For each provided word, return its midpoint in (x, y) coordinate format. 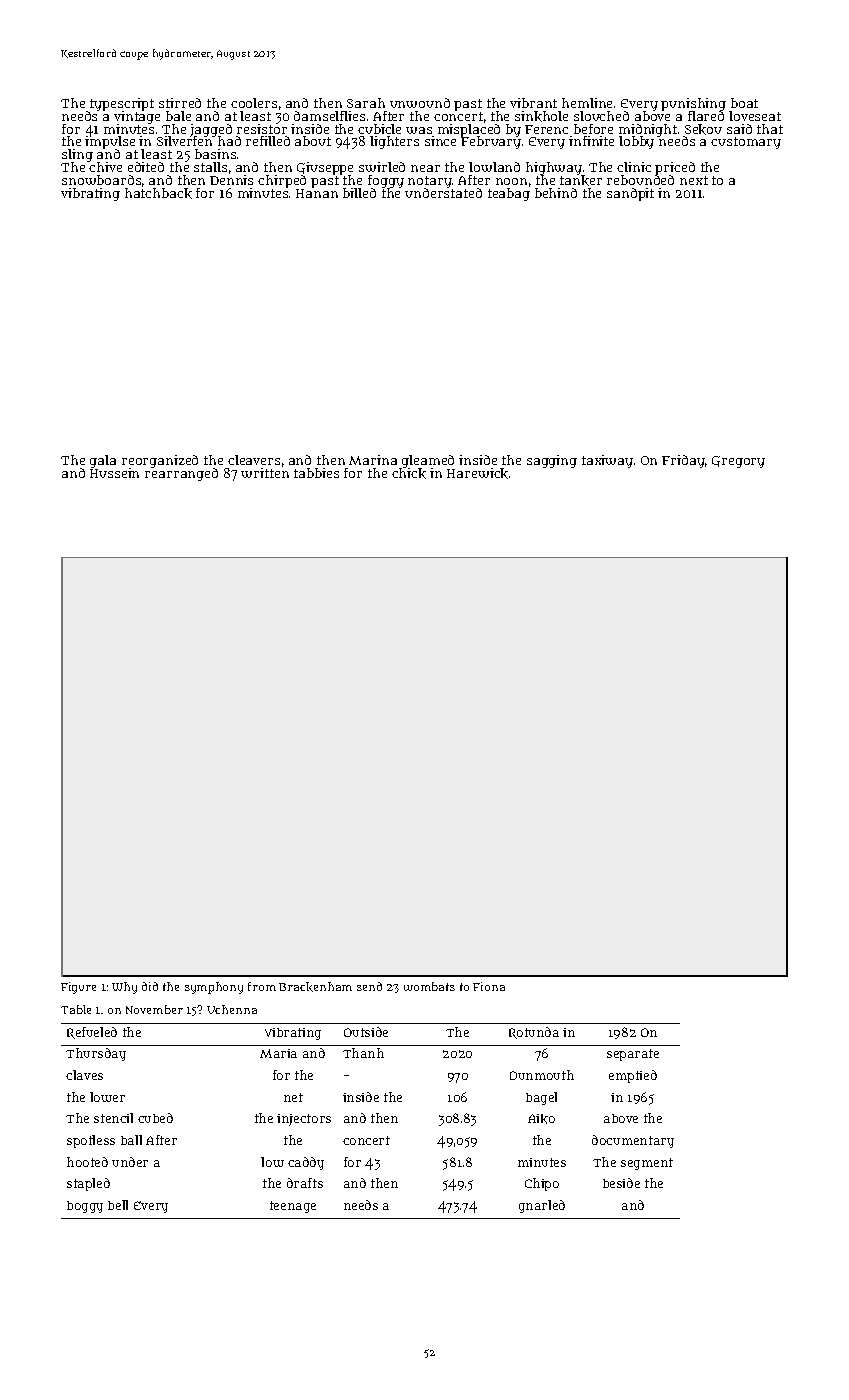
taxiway (607, 461)
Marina (373, 460)
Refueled (92, 1033)
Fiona (489, 986)
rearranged (181, 475)
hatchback (158, 194)
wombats (429, 986)
